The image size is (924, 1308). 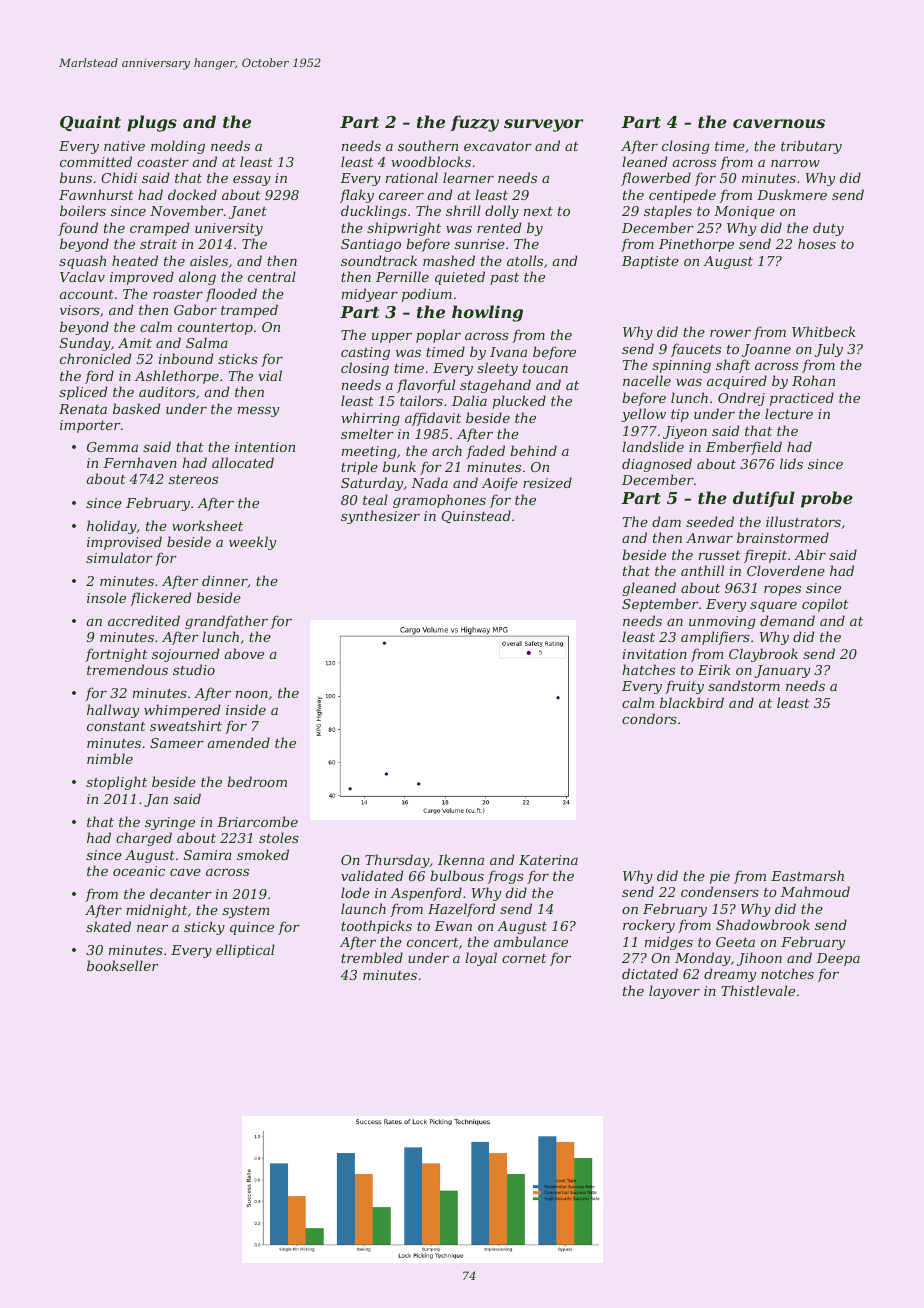 I want to click on sandstorm, so click(x=744, y=685).
